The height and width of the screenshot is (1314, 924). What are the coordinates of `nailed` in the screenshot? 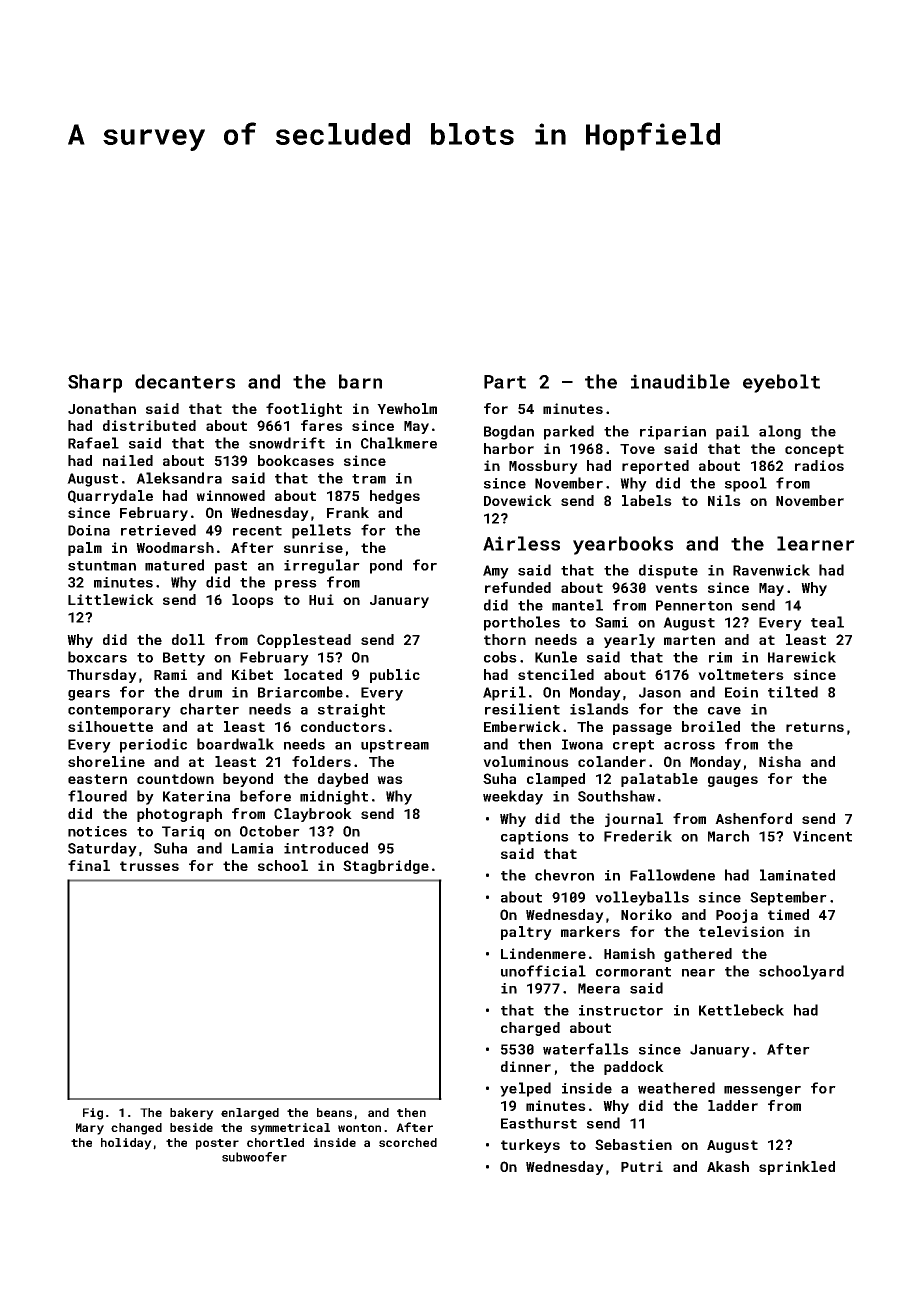 It's located at (128, 460).
